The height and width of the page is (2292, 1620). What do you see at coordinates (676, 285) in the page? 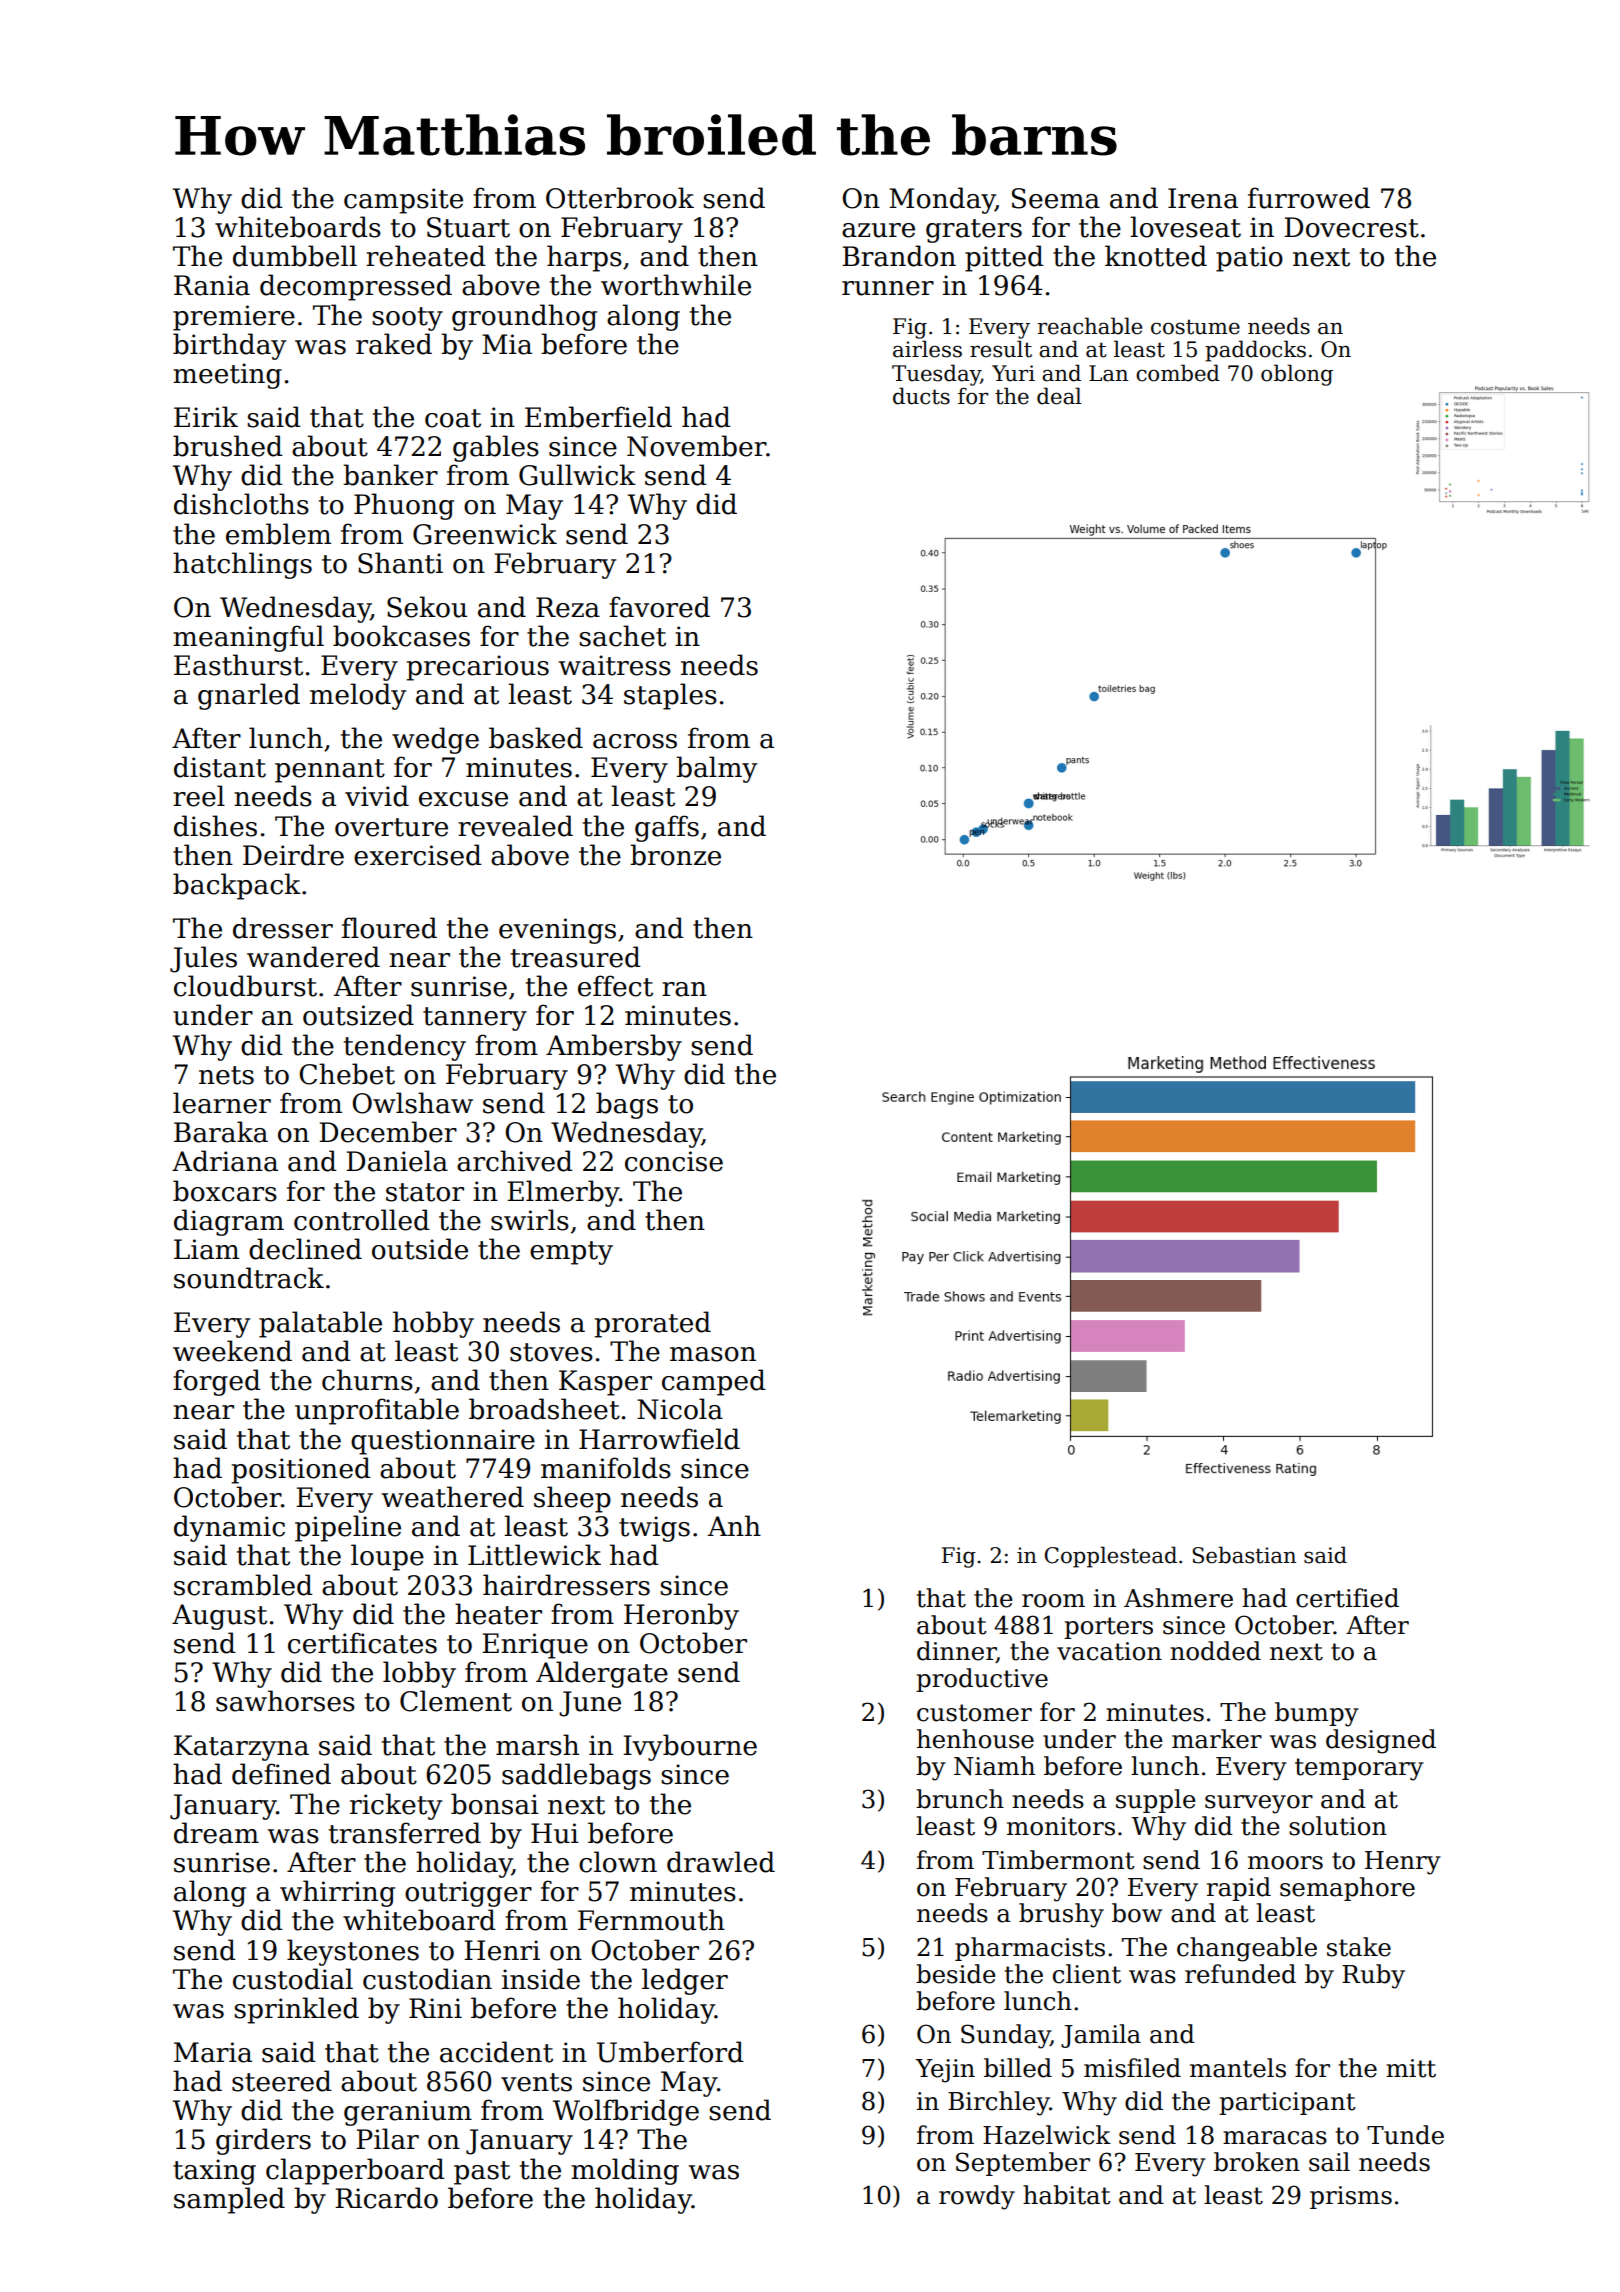
I see `worthwhile` at bounding box center [676, 285].
